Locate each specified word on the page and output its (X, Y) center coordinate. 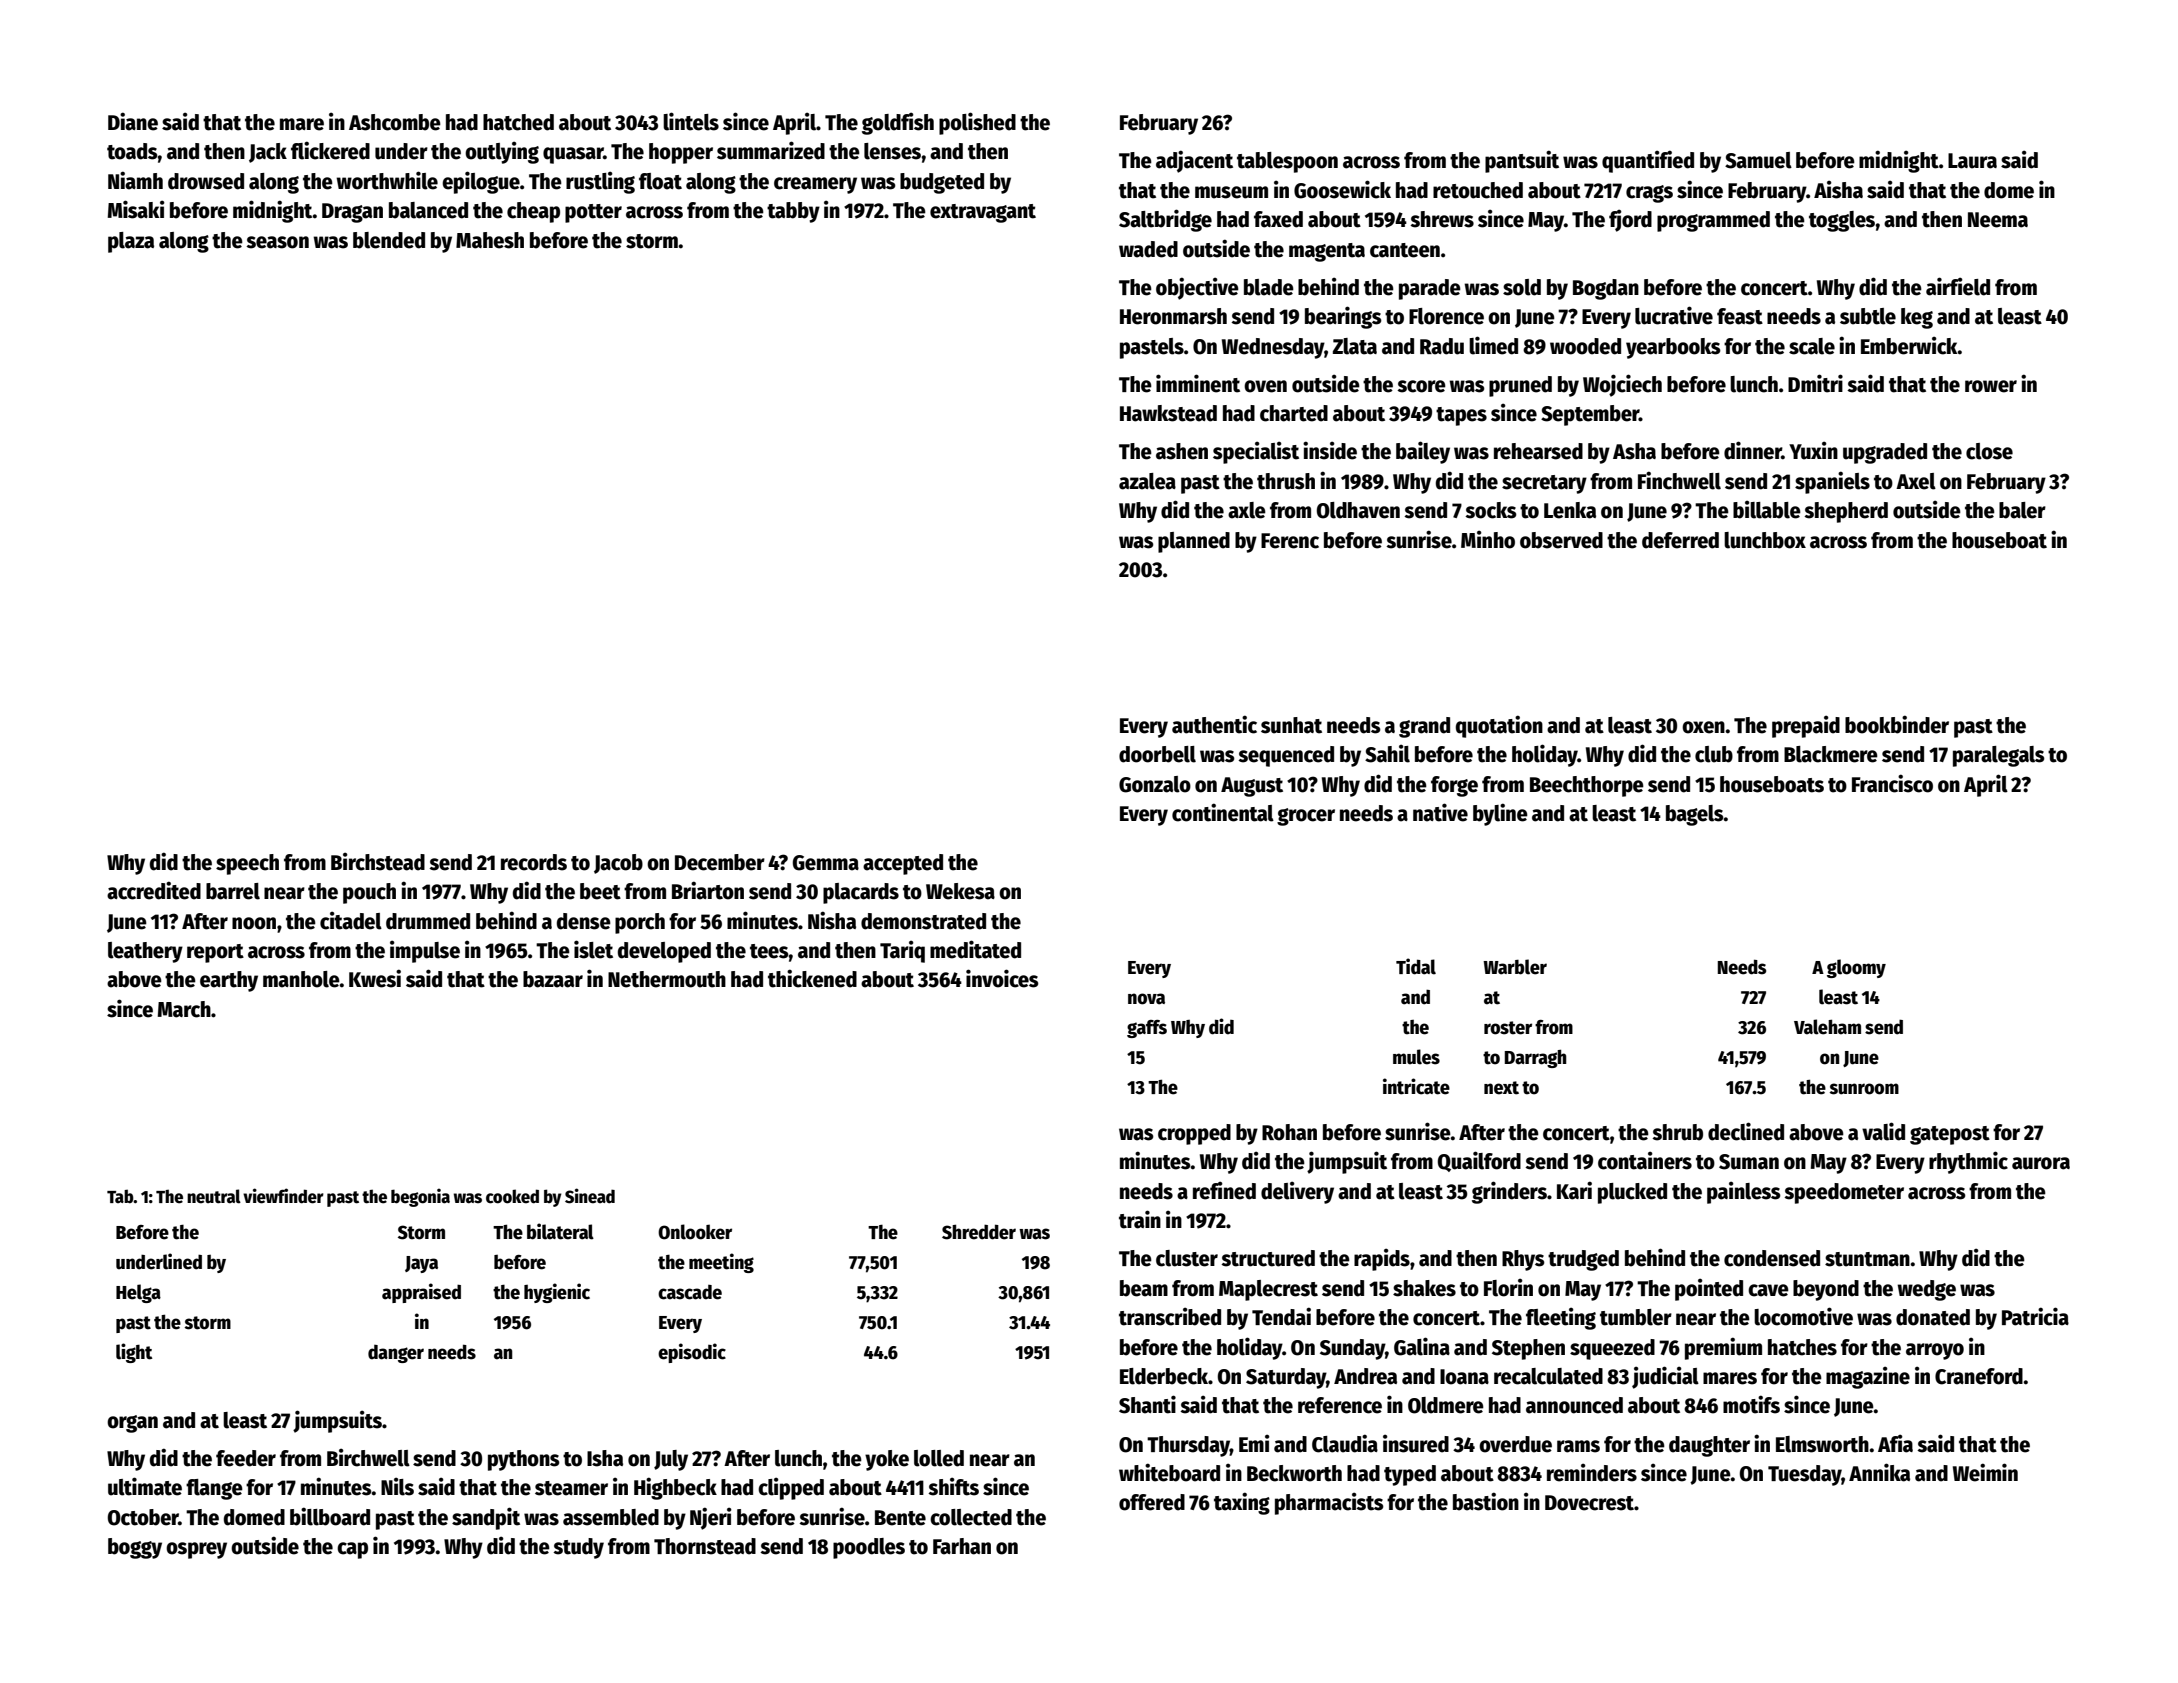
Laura (1972, 161)
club (1714, 754)
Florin (1508, 1287)
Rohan (1289, 1132)
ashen (1182, 451)
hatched (518, 122)
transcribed (1170, 1316)
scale (1812, 346)
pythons (524, 1460)
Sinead (590, 1196)
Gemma (826, 863)
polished (977, 123)
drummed (428, 921)
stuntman (1867, 1259)
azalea (1147, 481)
